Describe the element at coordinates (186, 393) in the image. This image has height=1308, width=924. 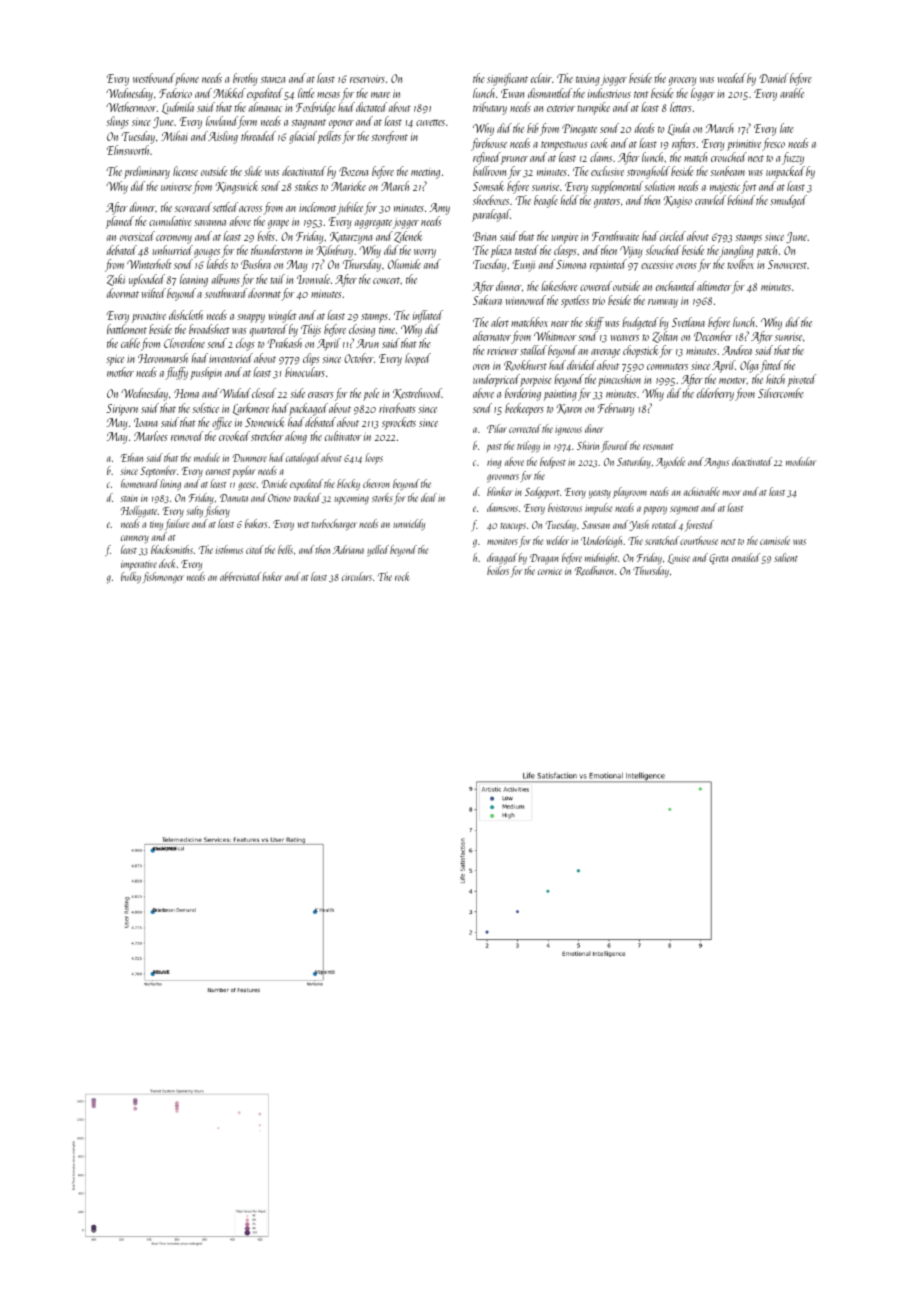
I see `Hema` at that location.
